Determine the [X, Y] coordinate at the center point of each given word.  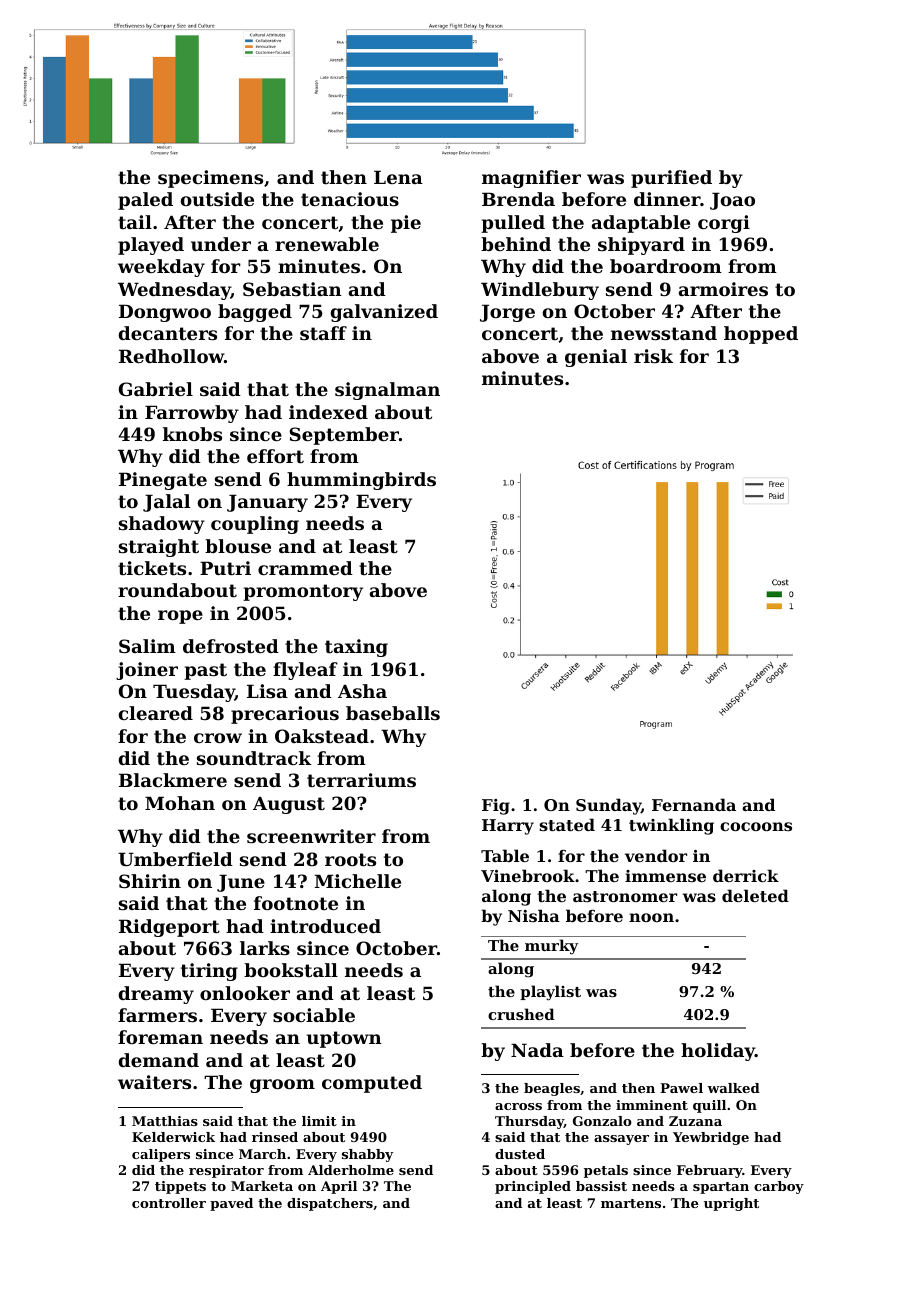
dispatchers [330, 1204]
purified [671, 179]
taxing [356, 648]
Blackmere [173, 780]
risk [653, 356]
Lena [398, 177]
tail [135, 222]
